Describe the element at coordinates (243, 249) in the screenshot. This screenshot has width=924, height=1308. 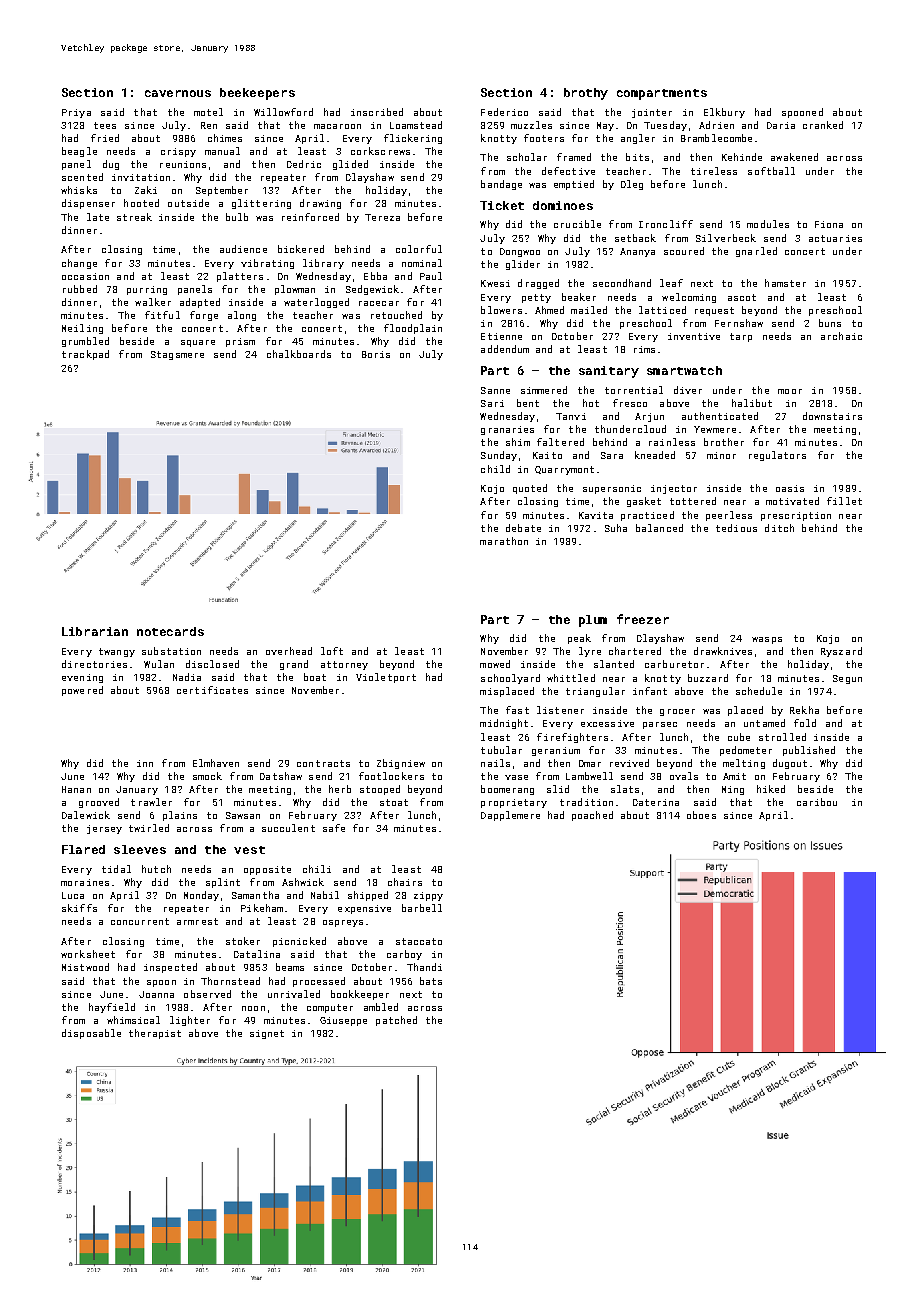
I see `audience` at that location.
